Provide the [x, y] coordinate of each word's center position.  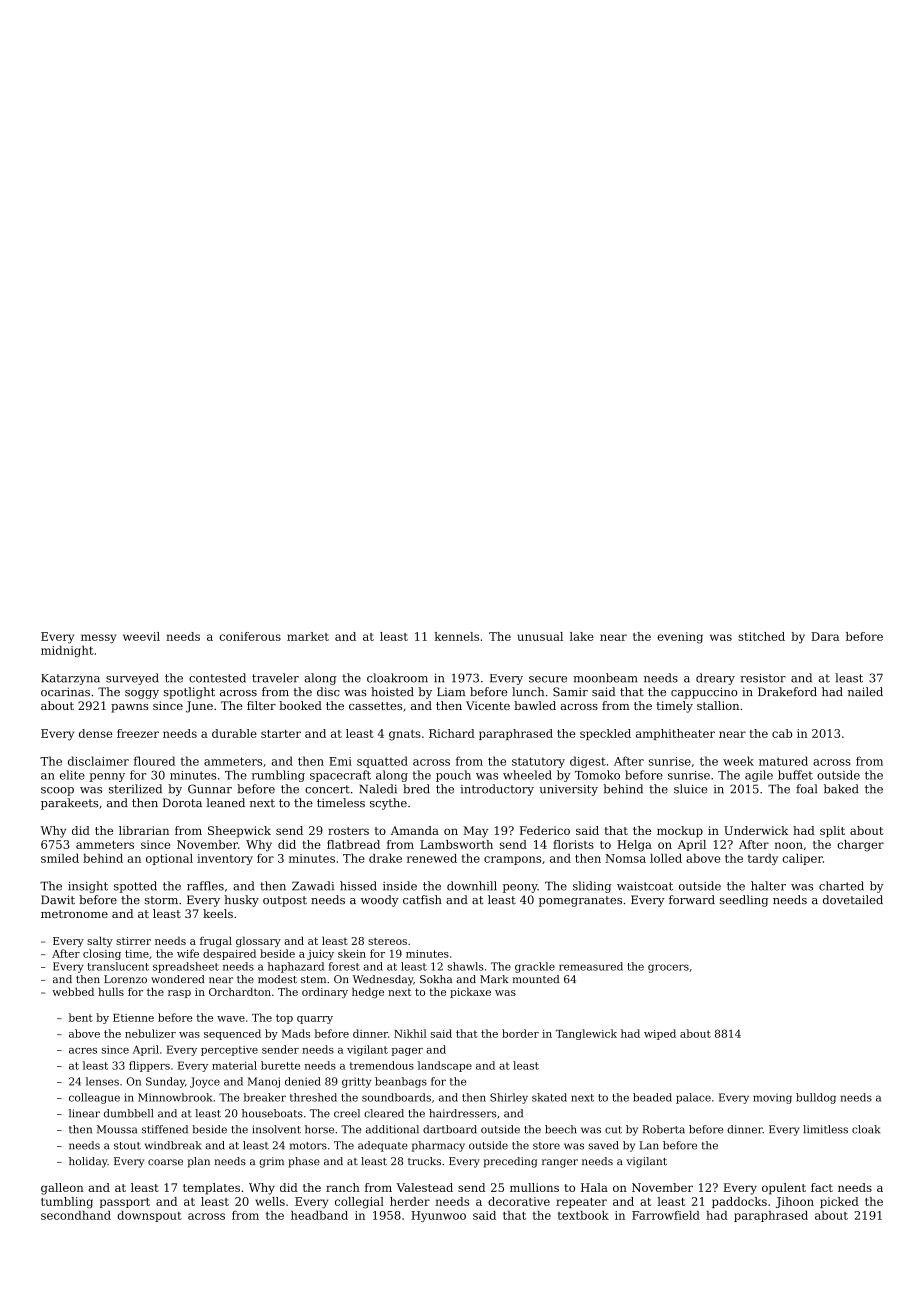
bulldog [816, 1098]
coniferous [250, 636]
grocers [668, 968]
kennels [457, 636]
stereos [387, 941]
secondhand [76, 1215]
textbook [583, 1215]
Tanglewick [586, 1034]
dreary [715, 679]
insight [88, 887]
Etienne [133, 1018]
